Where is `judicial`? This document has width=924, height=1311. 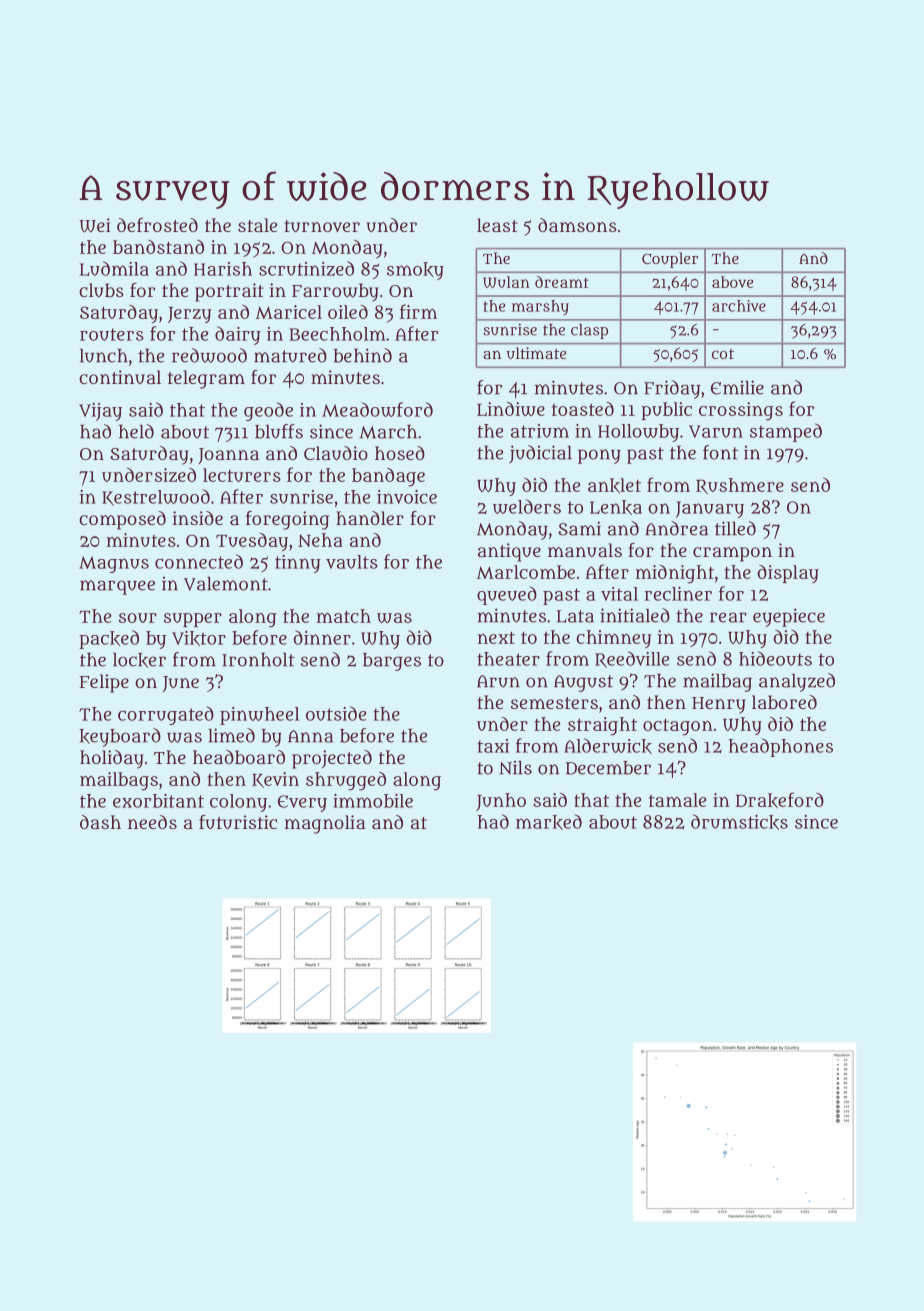
judicial is located at coordinates (540, 454).
